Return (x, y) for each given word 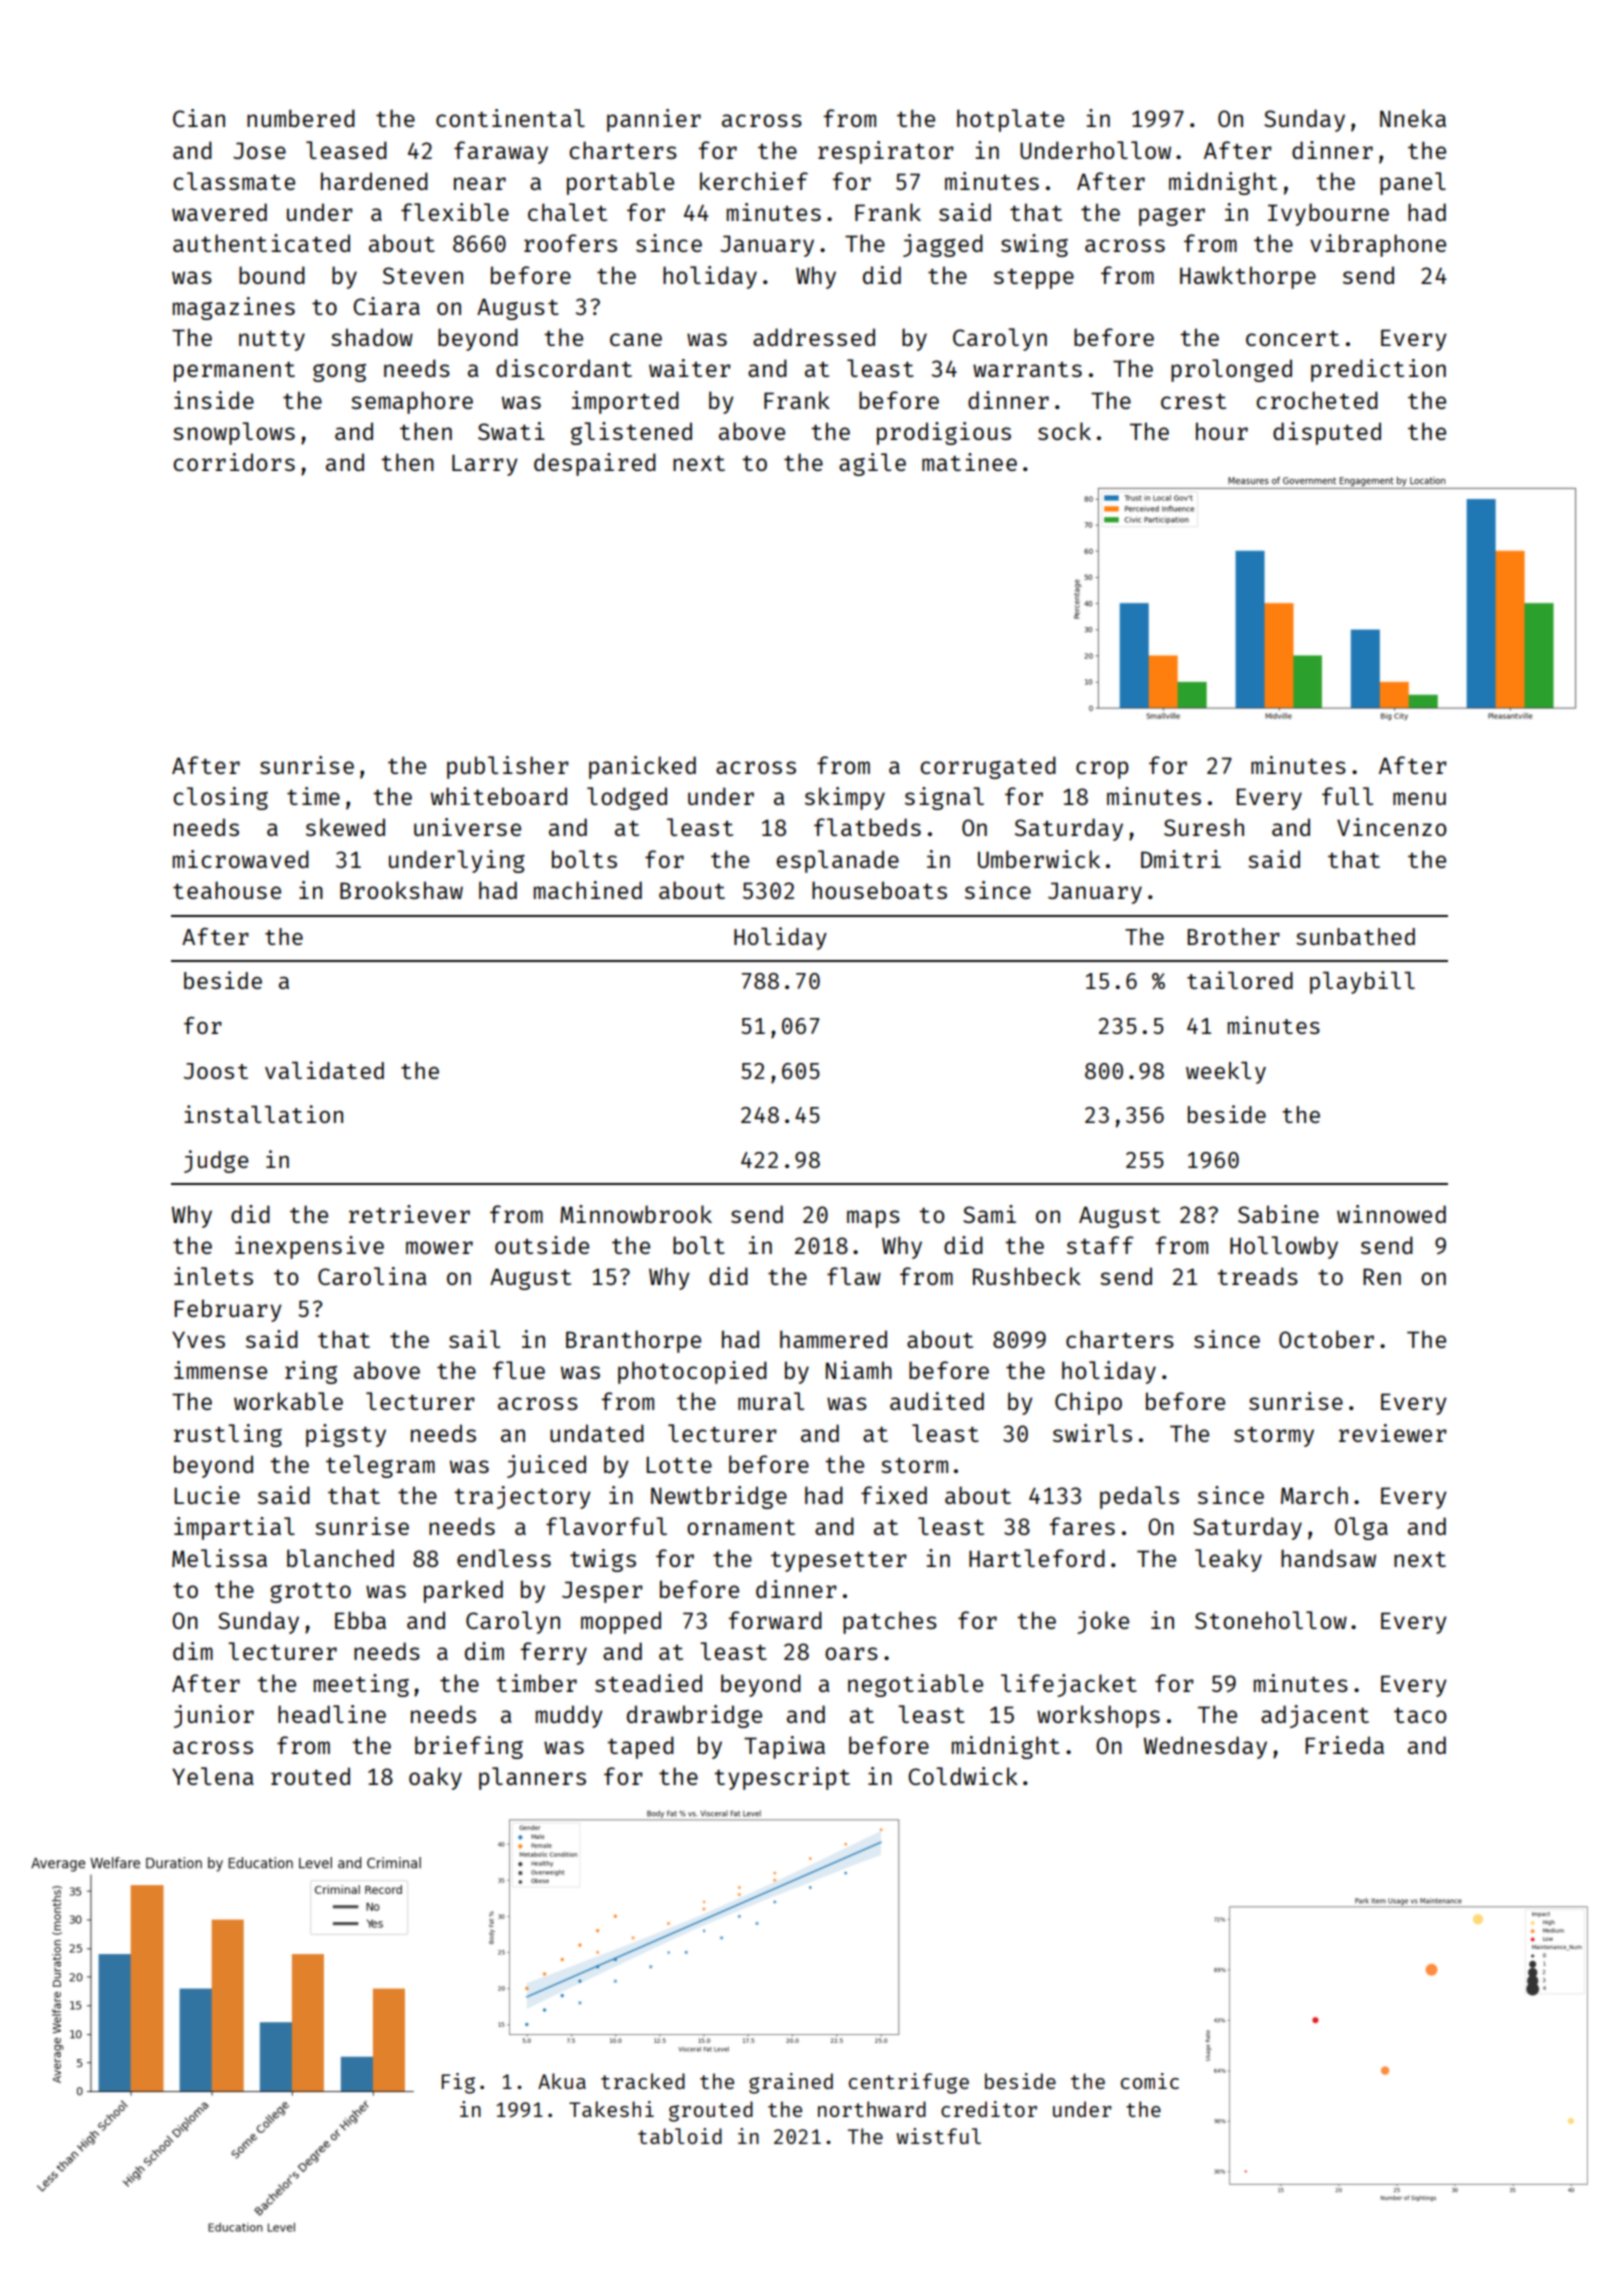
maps (873, 1219)
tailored (1240, 980)
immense (220, 1370)
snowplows (234, 433)
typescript (782, 1778)
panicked (642, 767)
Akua (562, 2081)
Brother (1233, 936)
